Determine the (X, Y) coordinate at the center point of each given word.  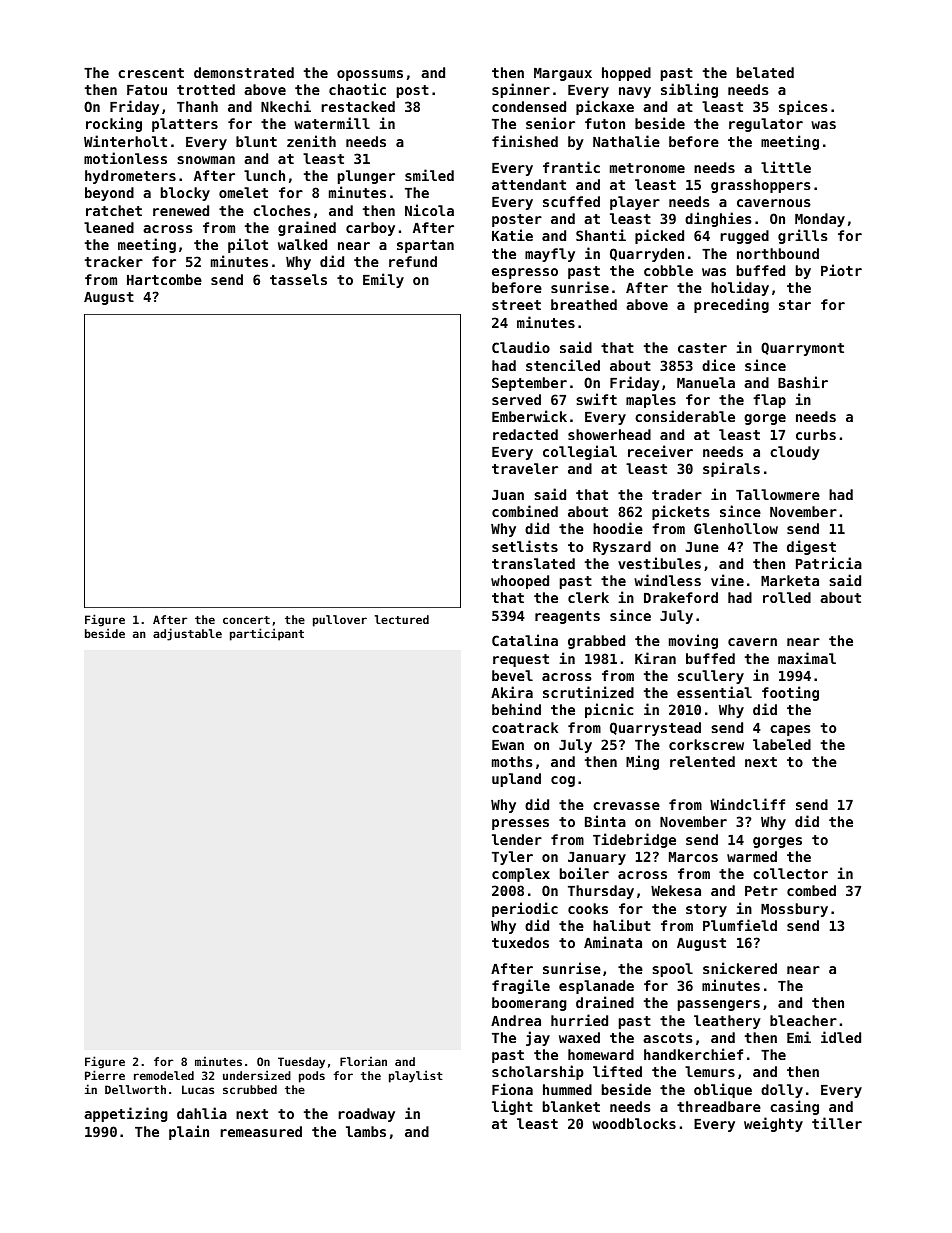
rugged (744, 237)
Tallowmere (778, 494)
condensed (529, 106)
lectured (402, 619)
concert (246, 620)
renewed (181, 210)
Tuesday (301, 1063)
